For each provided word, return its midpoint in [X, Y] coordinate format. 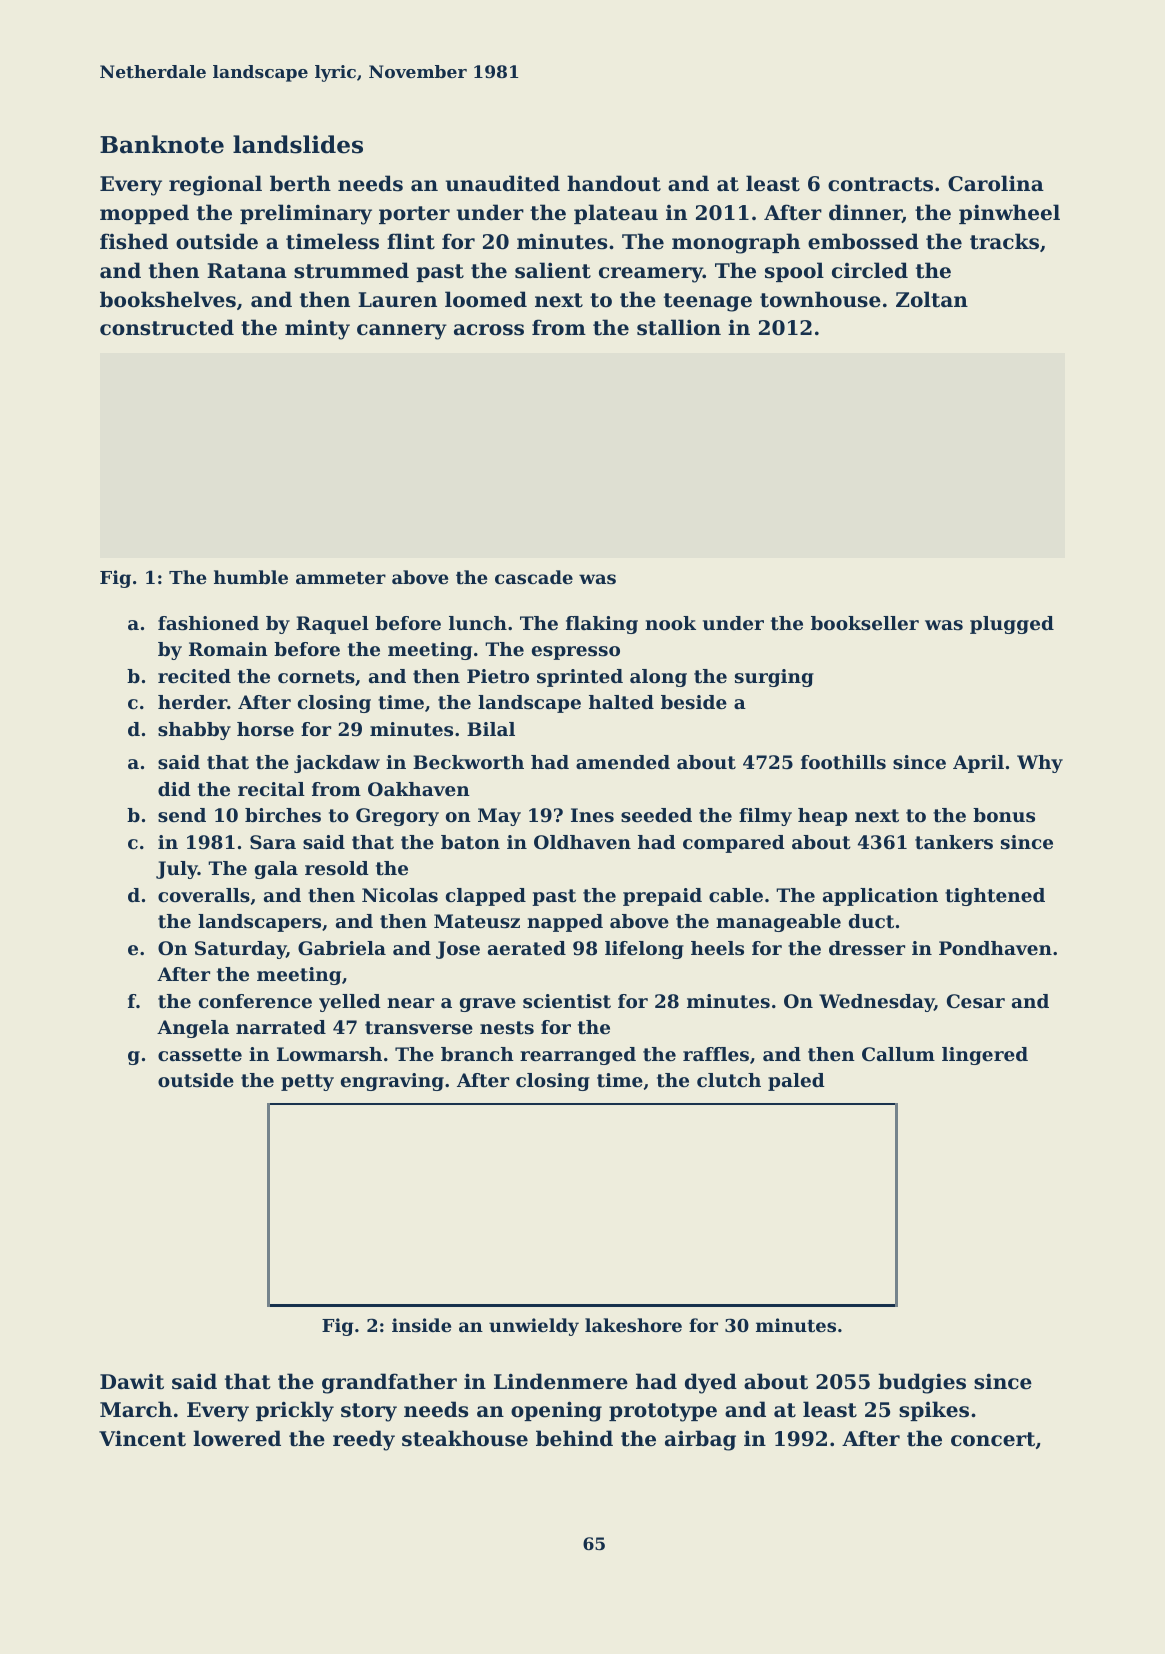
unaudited [503, 183]
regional [215, 185]
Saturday [240, 950]
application [880, 897]
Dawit [132, 1382]
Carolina [996, 183]
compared [734, 844]
